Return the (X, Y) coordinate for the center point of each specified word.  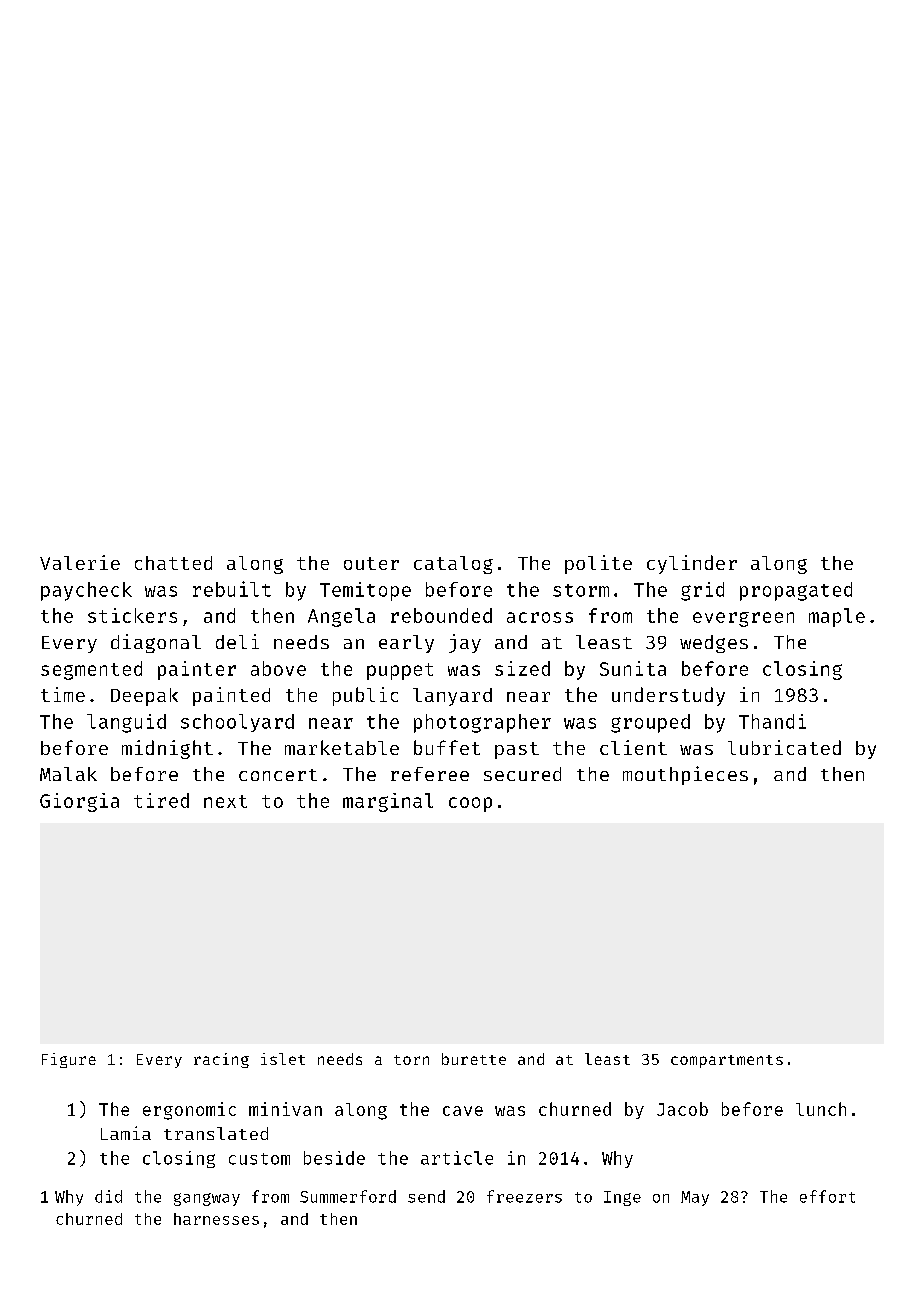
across (540, 617)
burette (474, 1059)
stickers (132, 615)
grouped (650, 723)
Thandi (772, 721)
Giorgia (79, 802)
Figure (69, 1060)
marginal (388, 802)
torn (411, 1060)
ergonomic (189, 1111)
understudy (668, 696)
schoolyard (237, 723)
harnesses (216, 1219)
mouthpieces (685, 775)
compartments (727, 1061)
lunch (821, 1109)
